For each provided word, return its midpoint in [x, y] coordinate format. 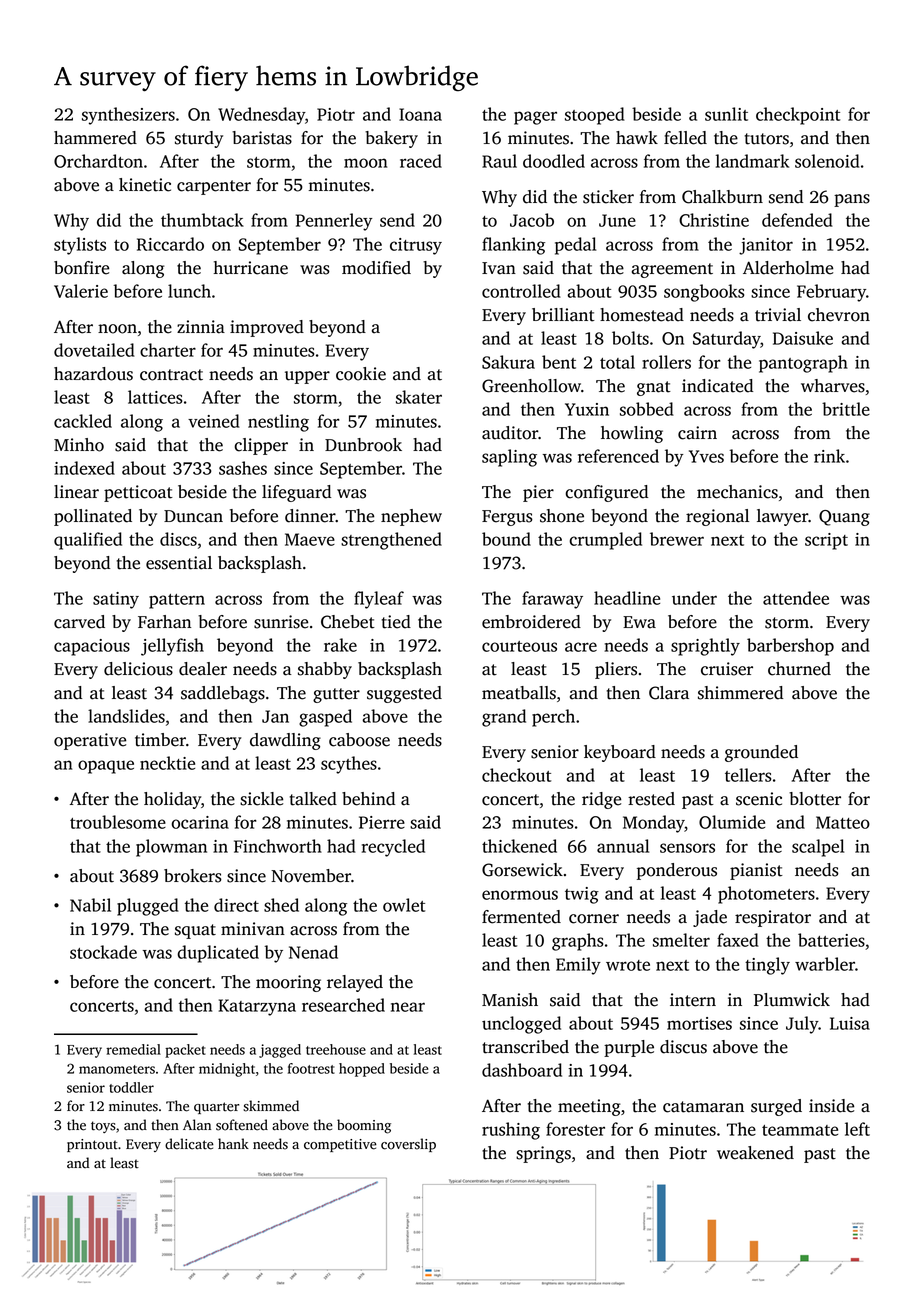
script [826, 541]
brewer [677, 539]
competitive [340, 1145]
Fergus [507, 518]
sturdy [199, 139]
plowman [171, 848]
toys [103, 1127]
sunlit [726, 114]
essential [179, 563]
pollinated [93, 517]
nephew [411, 517]
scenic [759, 799]
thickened [519, 846]
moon [365, 163]
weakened [755, 1153]
